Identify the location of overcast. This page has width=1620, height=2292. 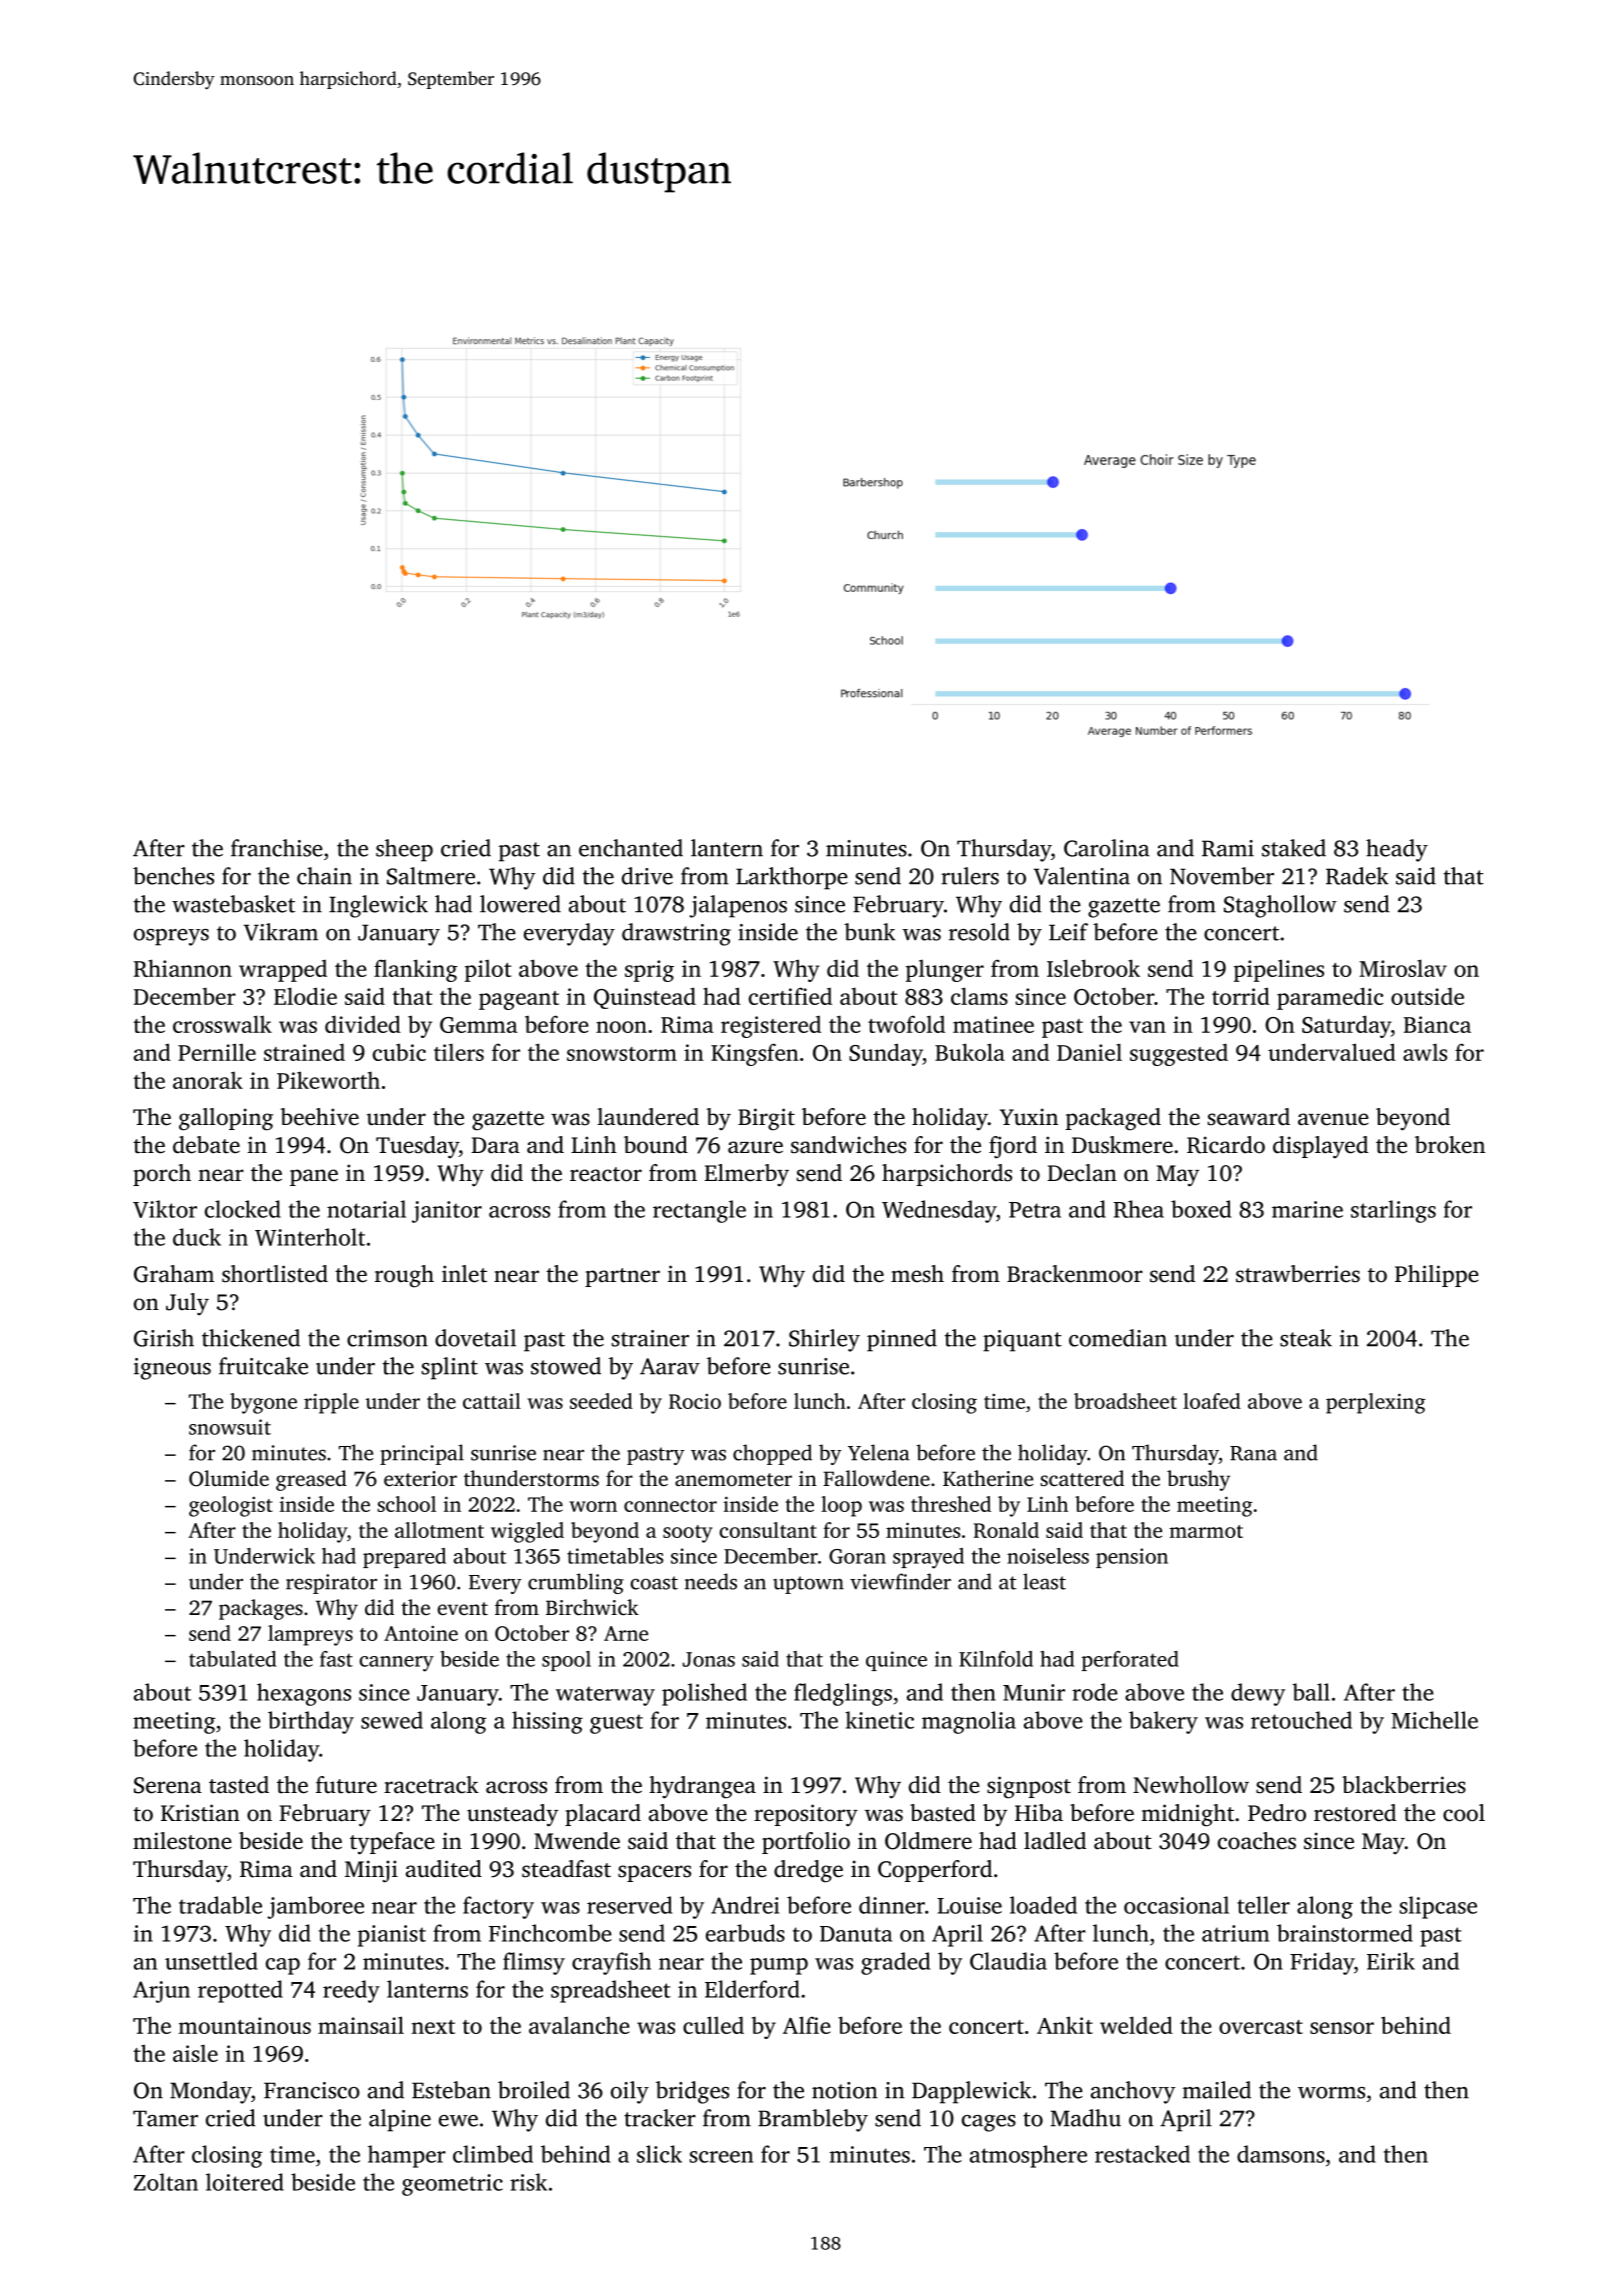
(1261, 2027).
